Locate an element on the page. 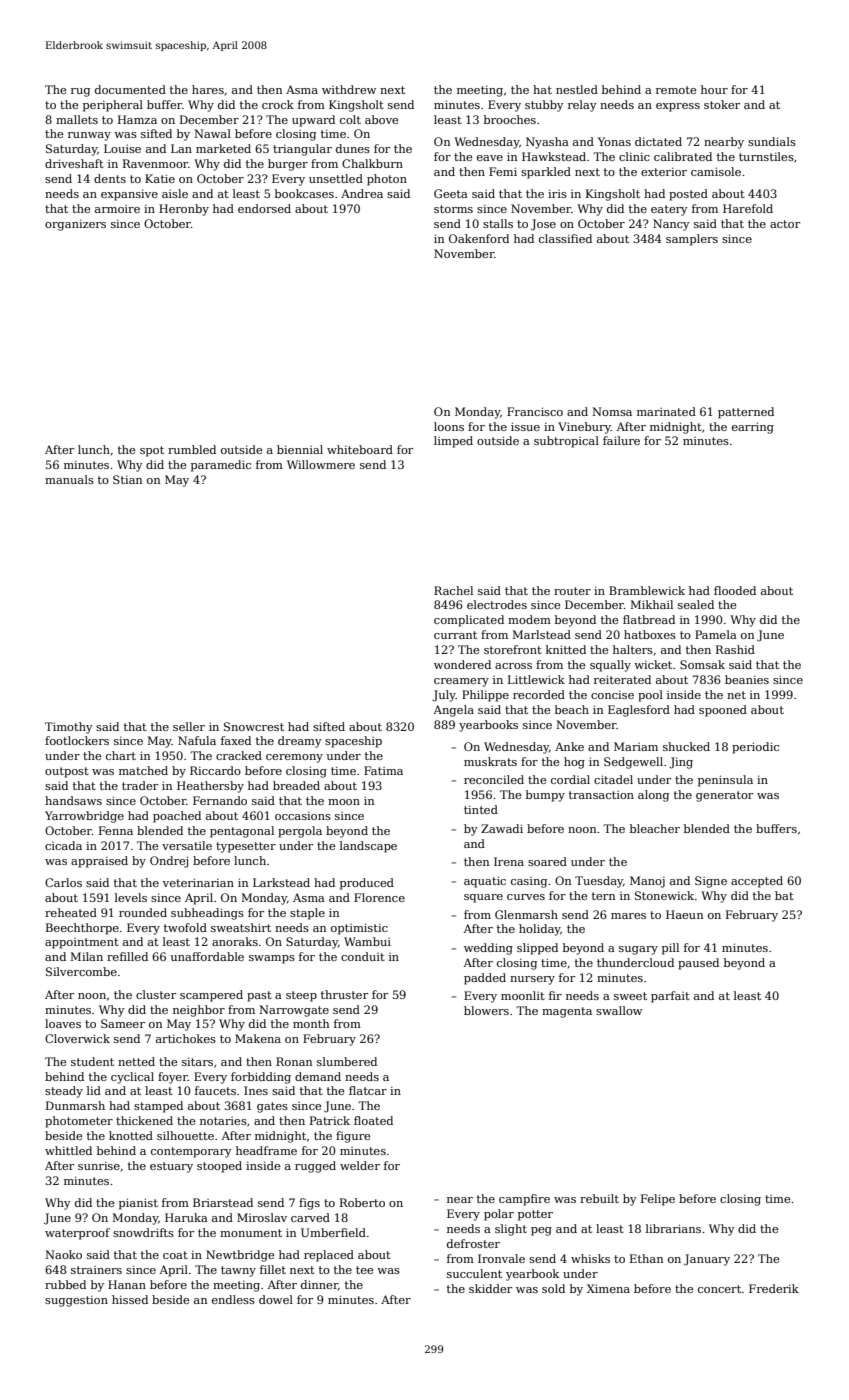 Image resolution: width=849 pixels, height=1400 pixels. stubby is located at coordinates (544, 106).
